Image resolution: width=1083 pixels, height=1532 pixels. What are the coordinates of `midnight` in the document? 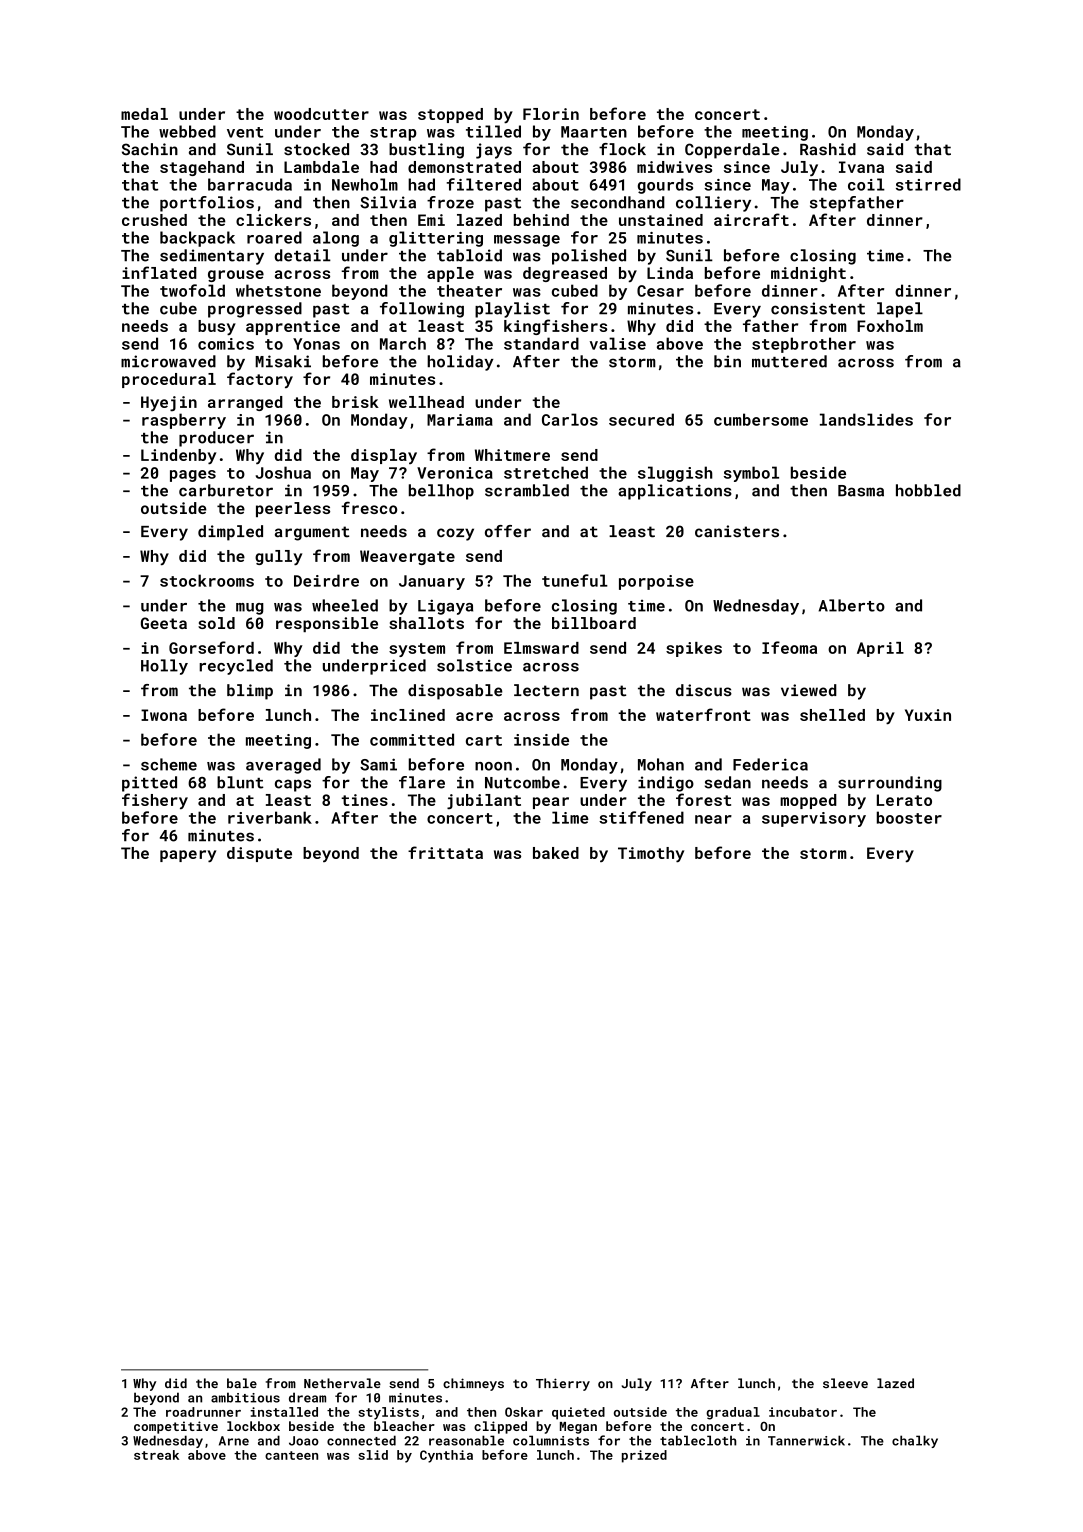 It's located at (808, 274).
